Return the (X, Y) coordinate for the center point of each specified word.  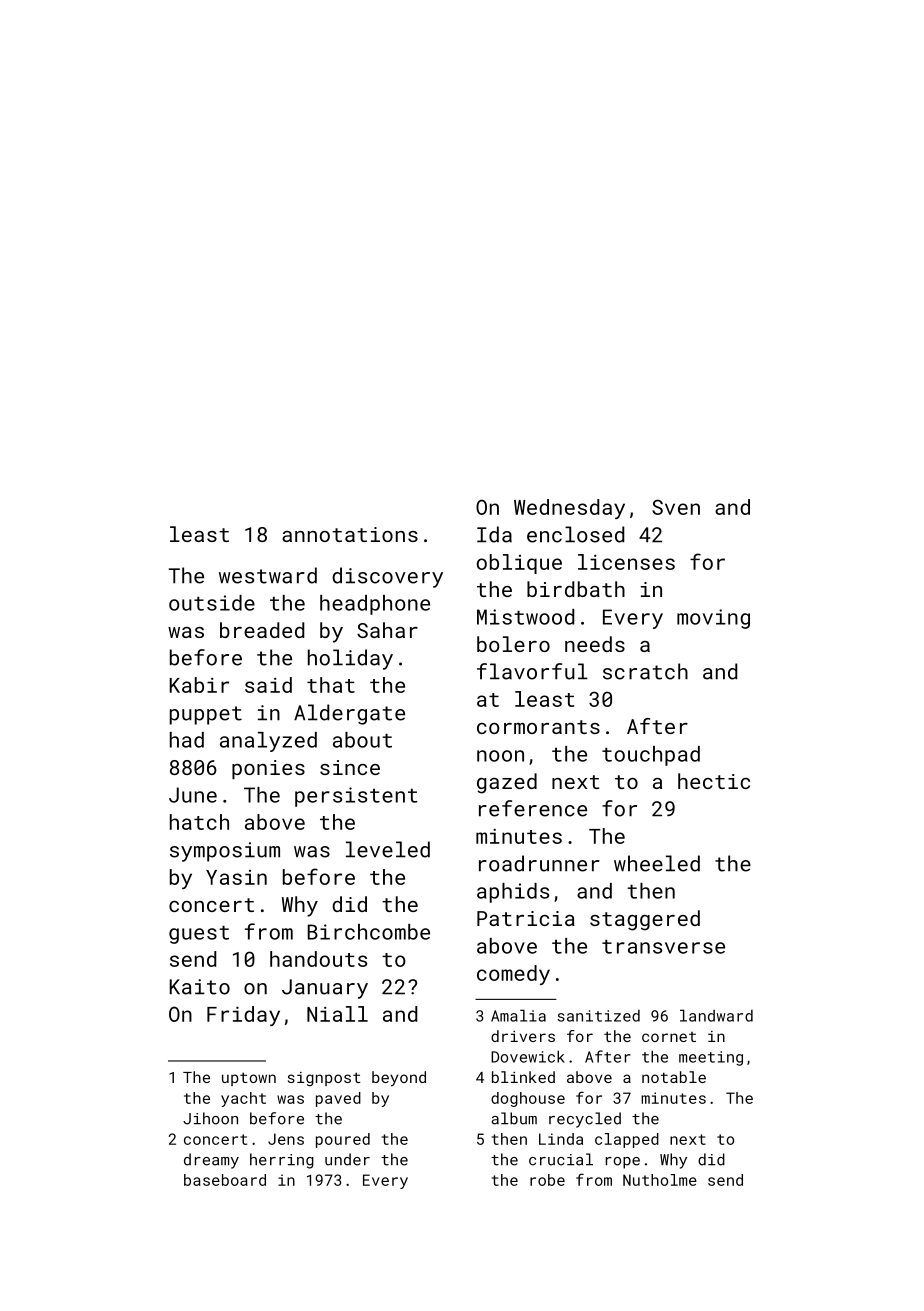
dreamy (211, 1161)
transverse (663, 947)
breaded (262, 630)
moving (713, 619)
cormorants (538, 727)
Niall (337, 1014)
